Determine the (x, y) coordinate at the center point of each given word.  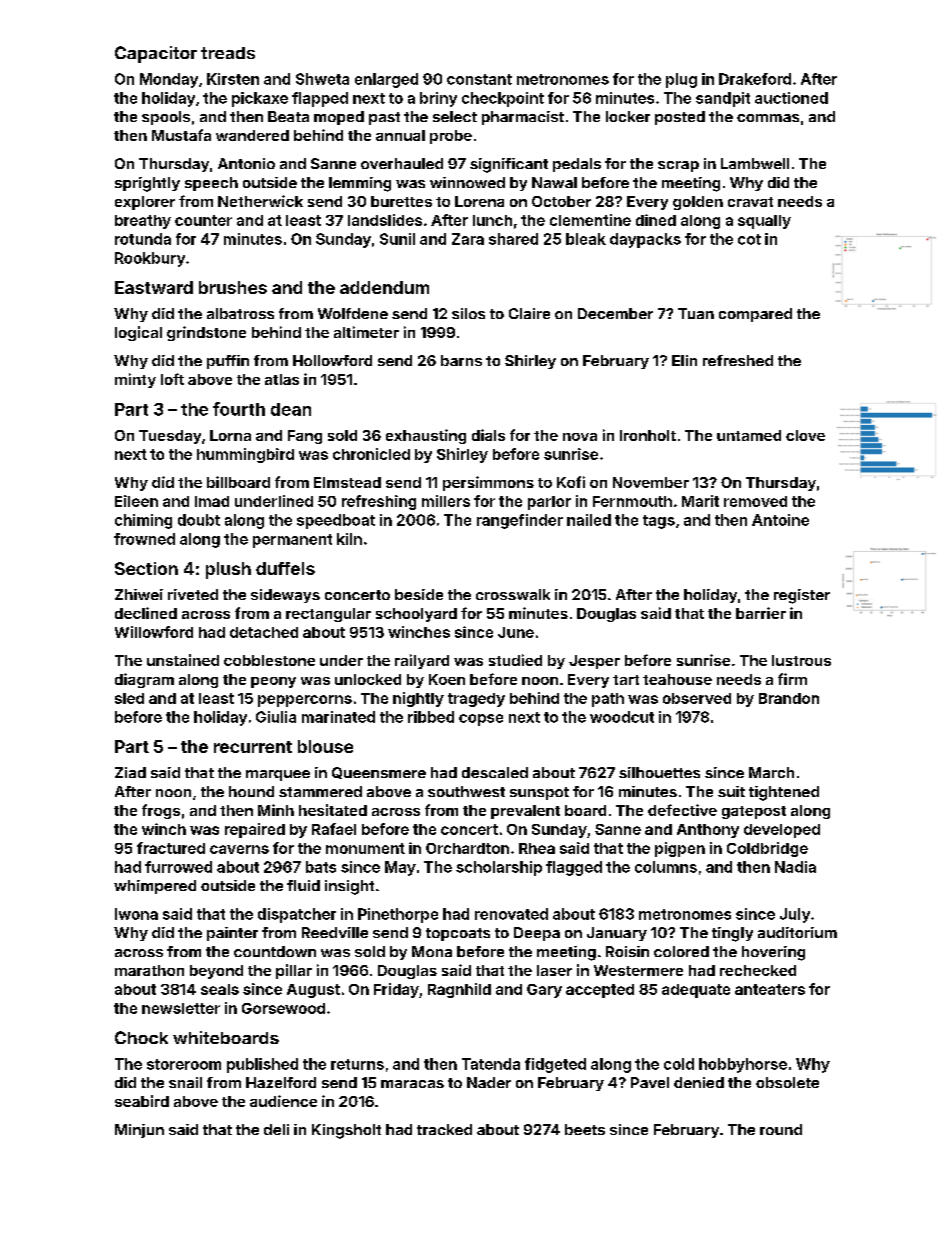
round (781, 1129)
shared (513, 239)
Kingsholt (346, 1131)
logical (138, 333)
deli (276, 1129)
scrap (678, 166)
